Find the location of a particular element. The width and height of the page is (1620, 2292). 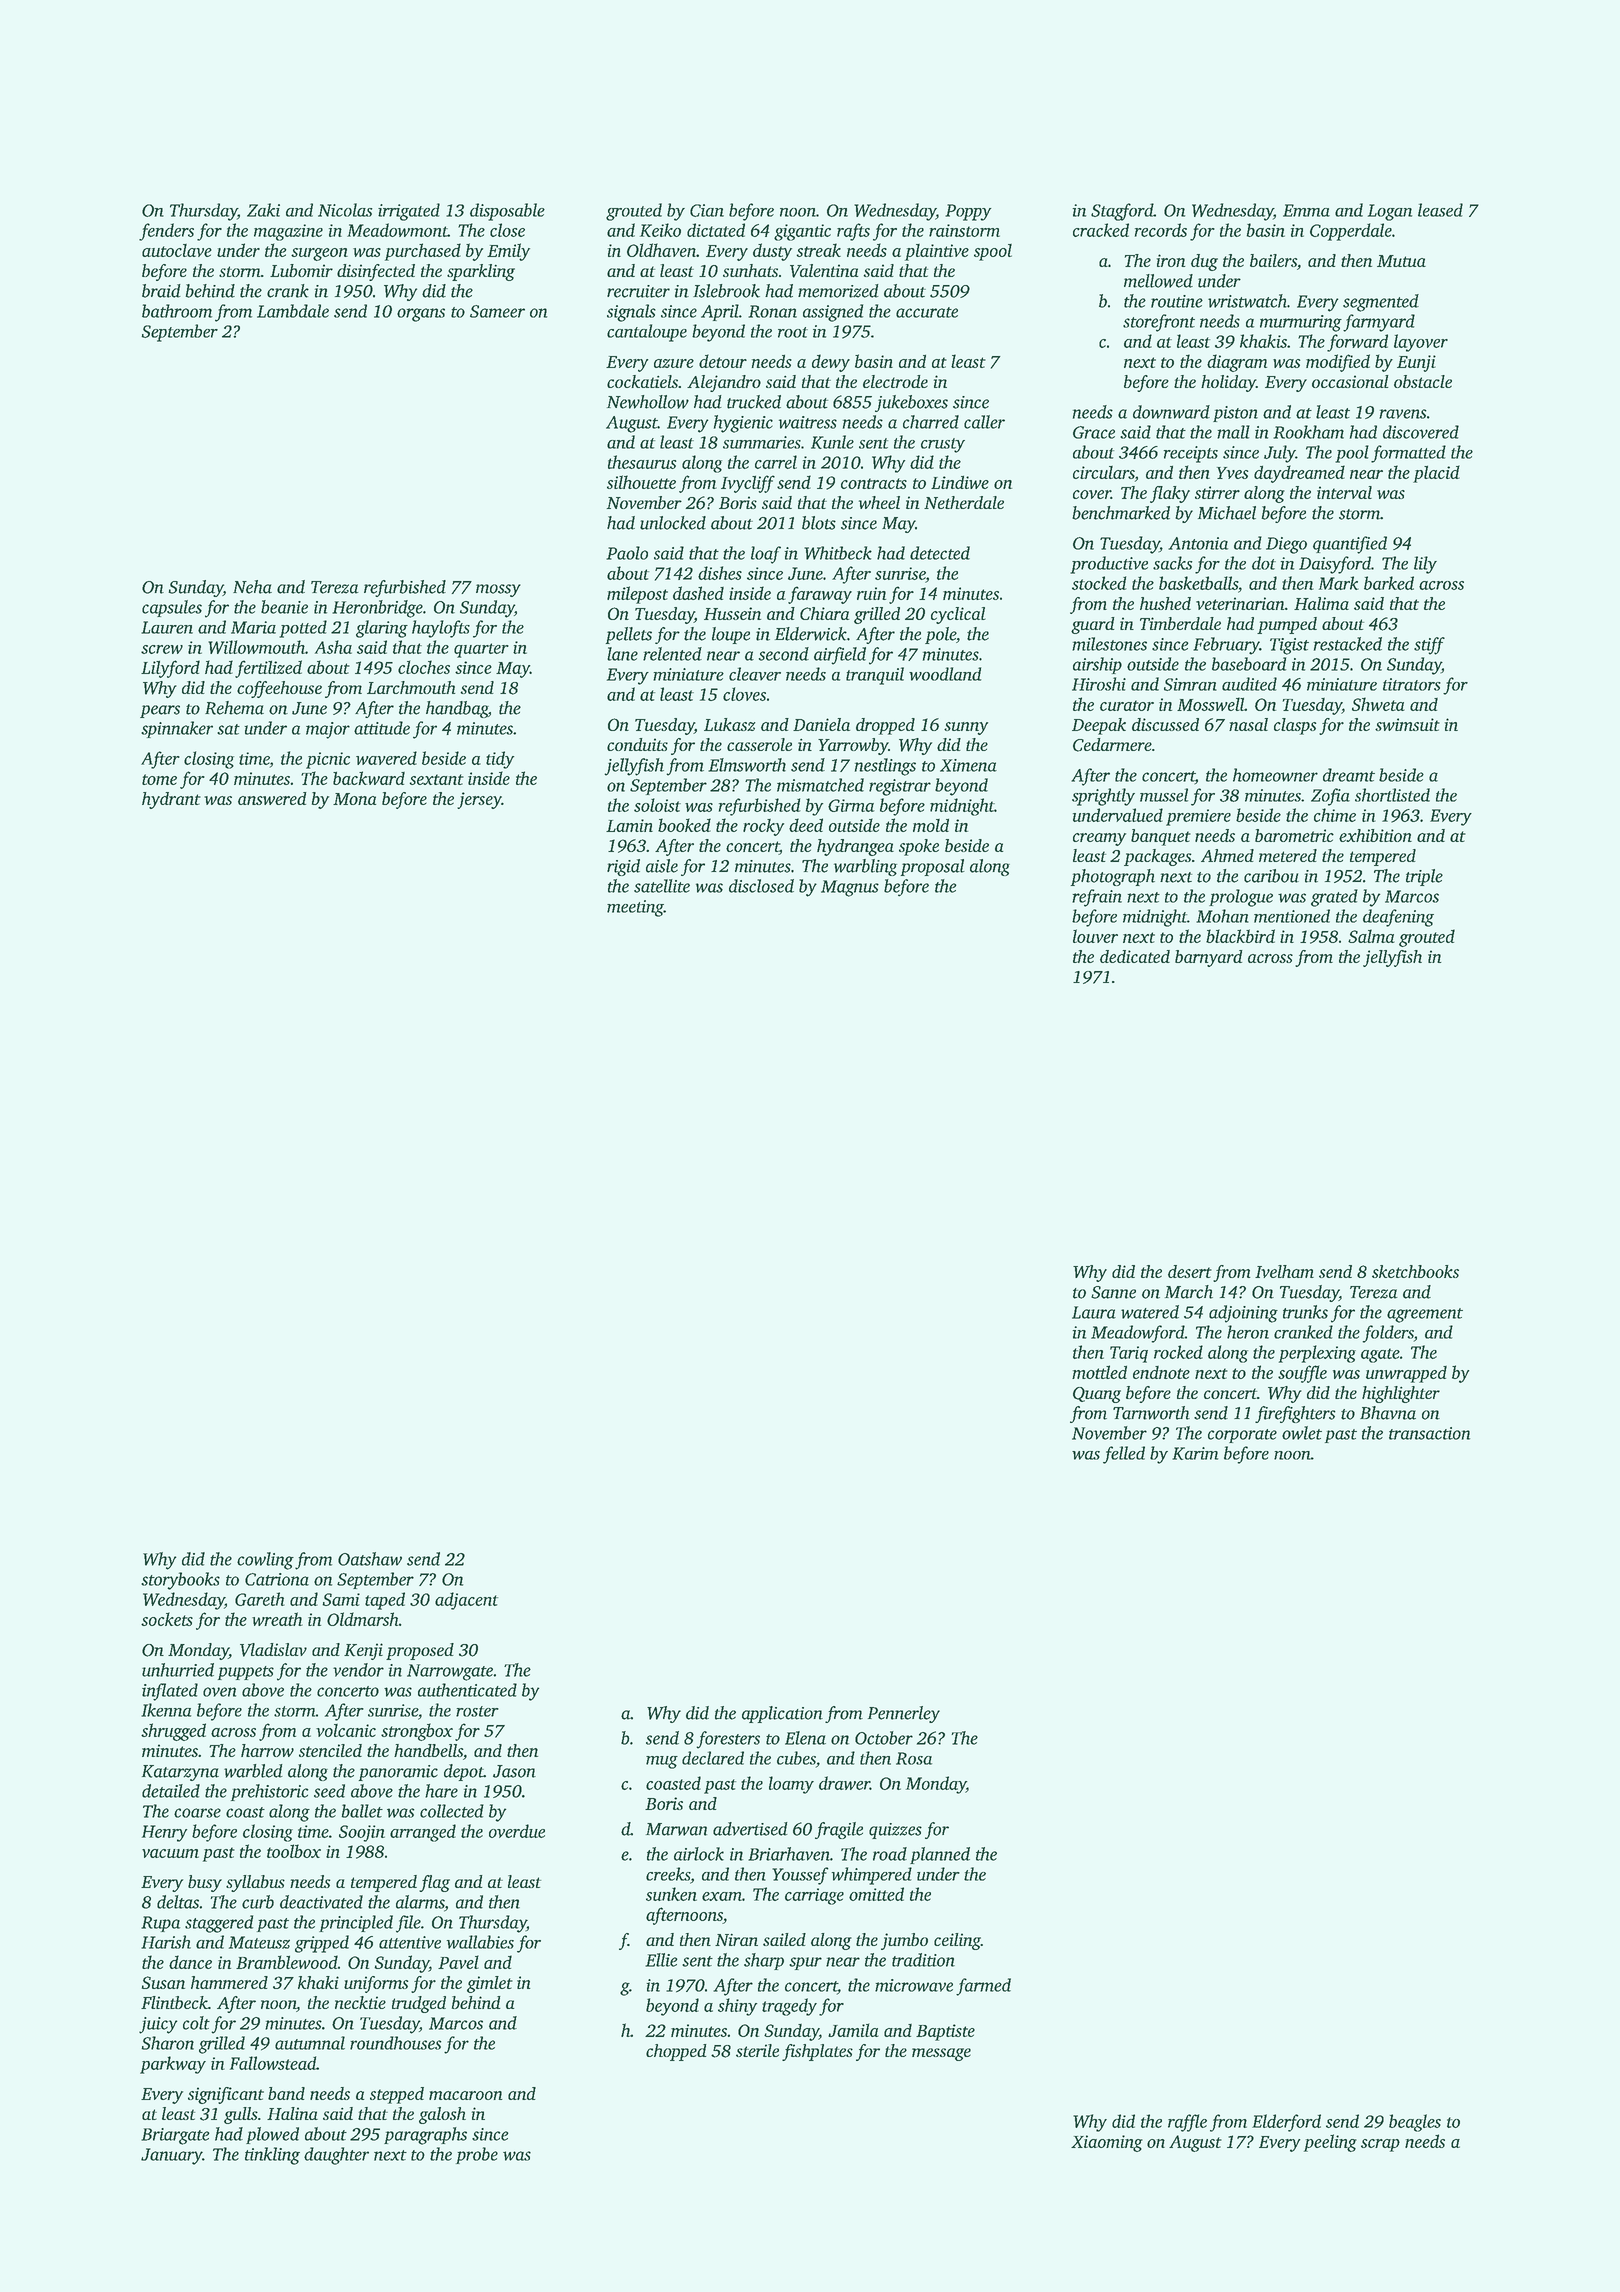

receipts is located at coordinates (1191, 454).
